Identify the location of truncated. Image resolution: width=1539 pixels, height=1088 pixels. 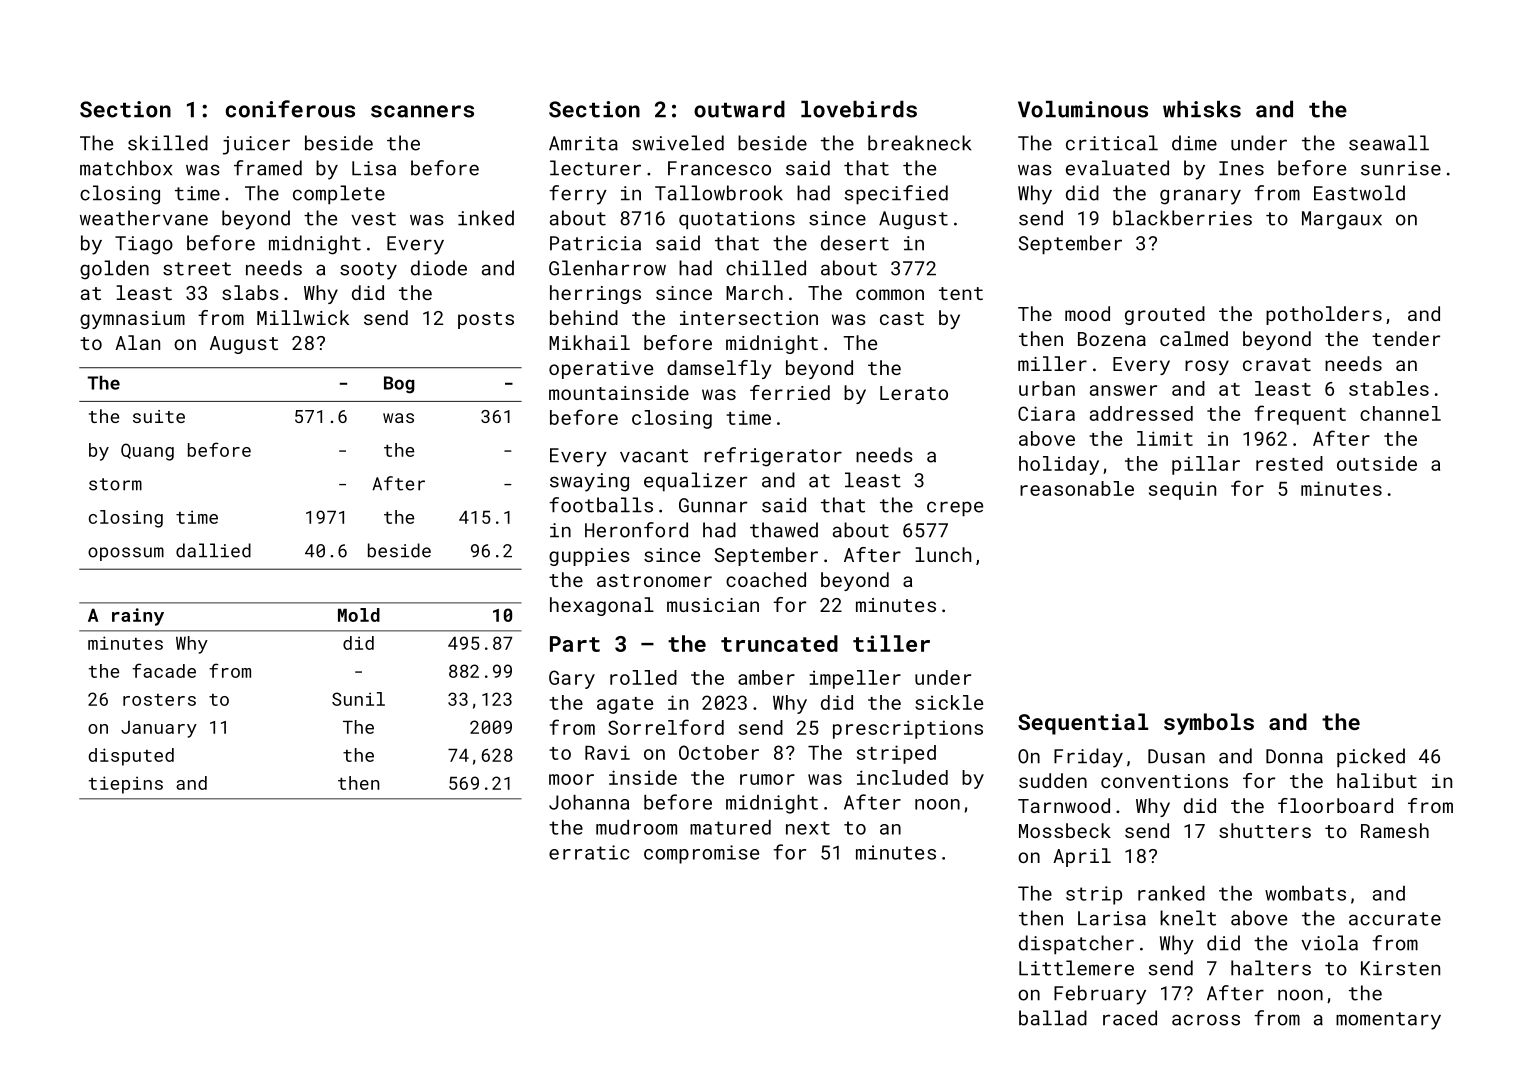
(779, 643).
